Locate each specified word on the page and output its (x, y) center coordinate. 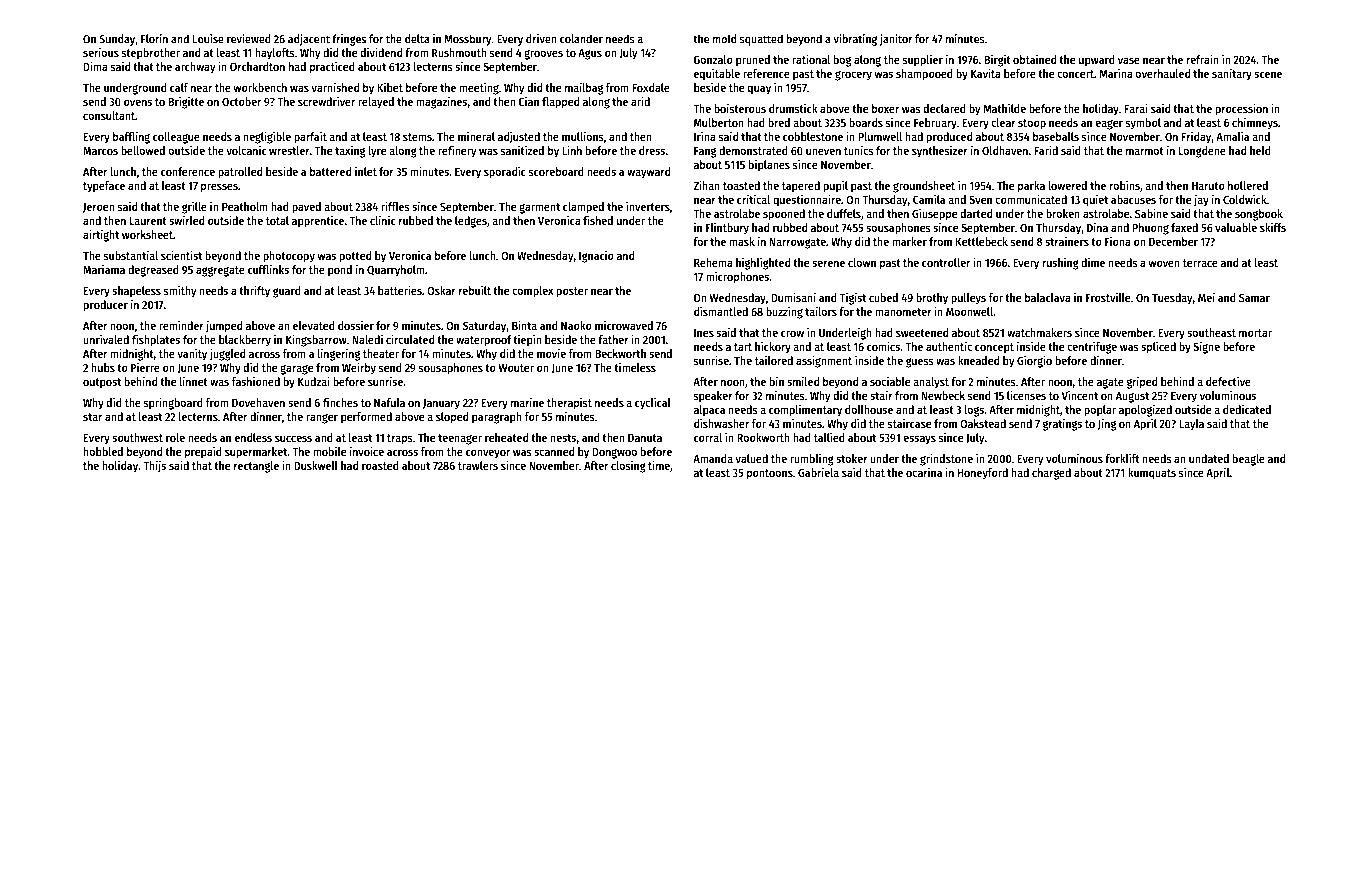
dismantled (721, 311)
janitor (896, 40)
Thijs (154, 466)
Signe (1206, 347)
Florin (154, 39)
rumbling (812, 460)
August (1132, 397)
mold (724, 39)
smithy (180, 291)
